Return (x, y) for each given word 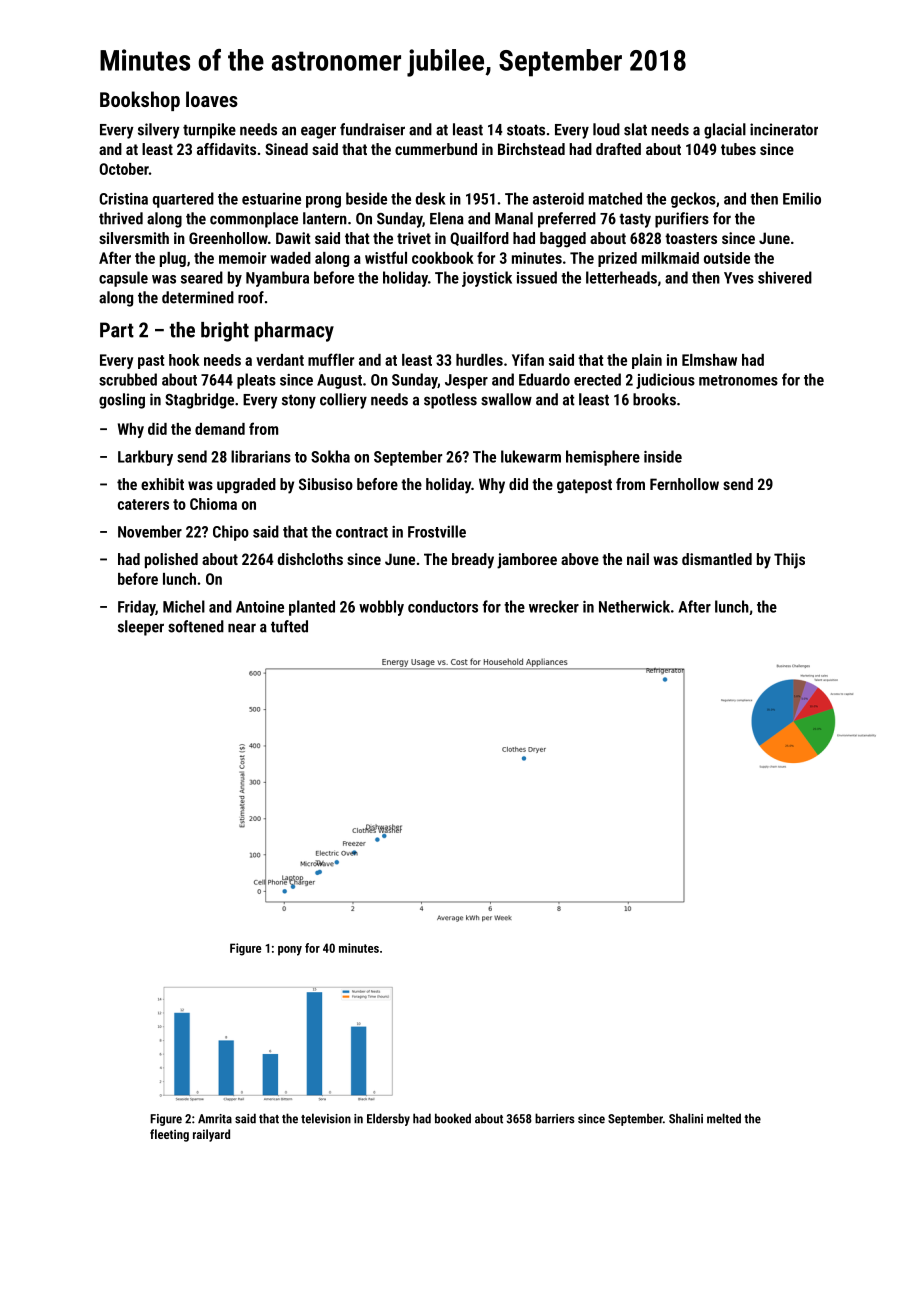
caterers (143, 504)
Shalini (686, 1118)
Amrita (215, 1119)
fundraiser (372, 129)
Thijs (789, 561)
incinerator (784, 129)
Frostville (437, 531)
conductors (443, 606)
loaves (212, 99)
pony (290, 951)
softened (196, 626)
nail (638, 559)
